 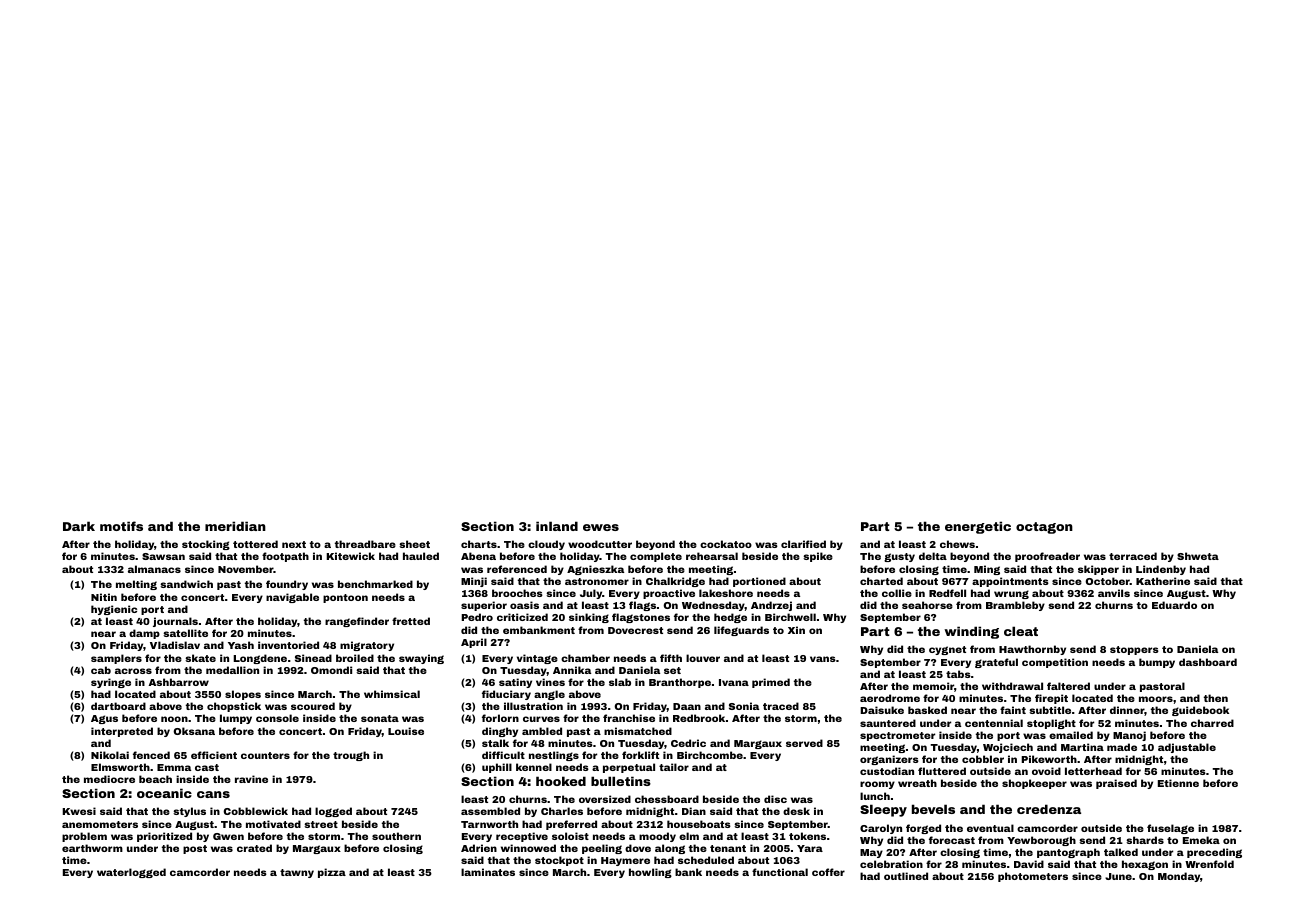 What do you see at coordinates (163, 556) in the document?
I see `Sawsan` at bounding box center [163, 556].
